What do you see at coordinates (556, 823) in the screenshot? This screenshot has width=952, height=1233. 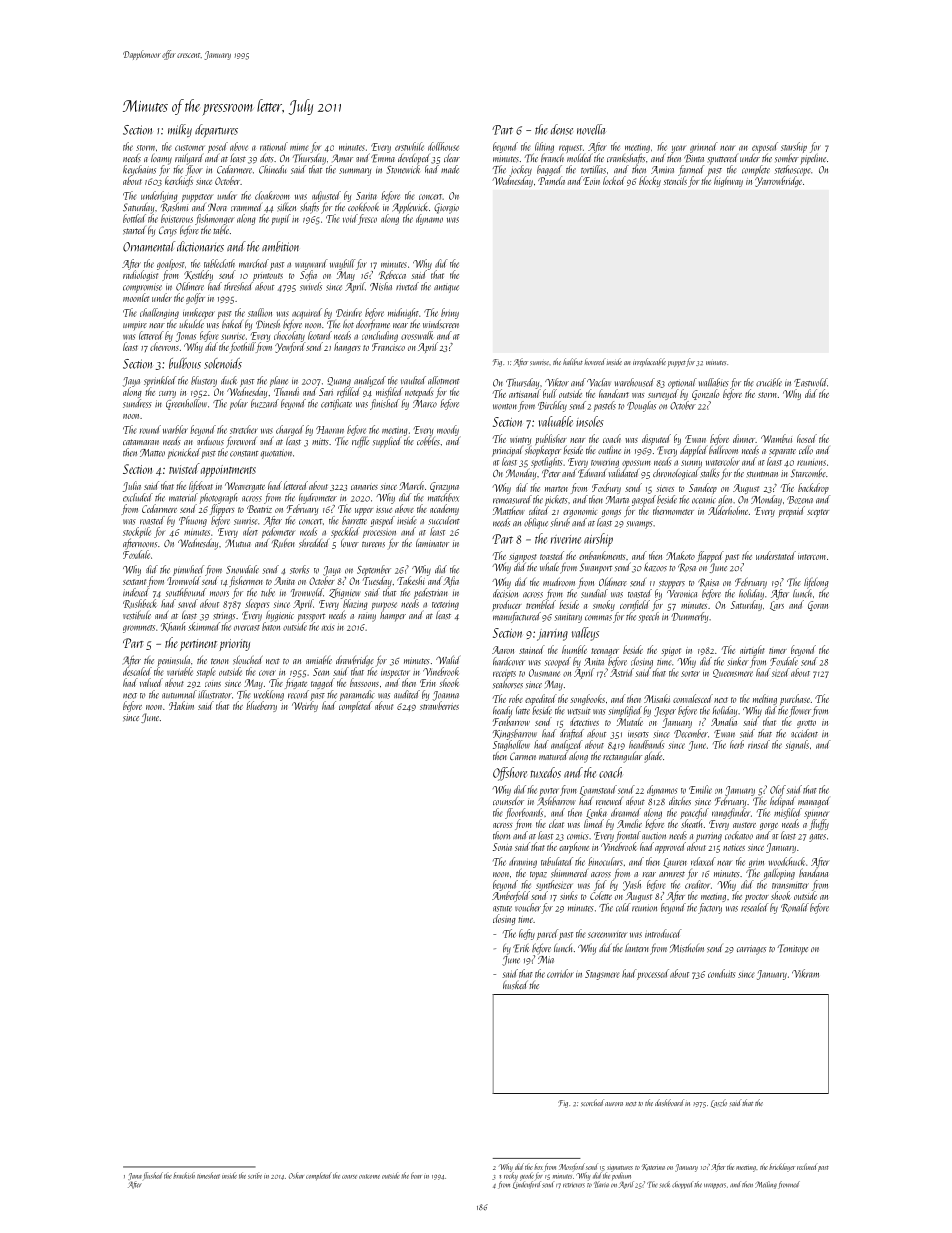 I see `cleat` at bounding box center [556, 823].
